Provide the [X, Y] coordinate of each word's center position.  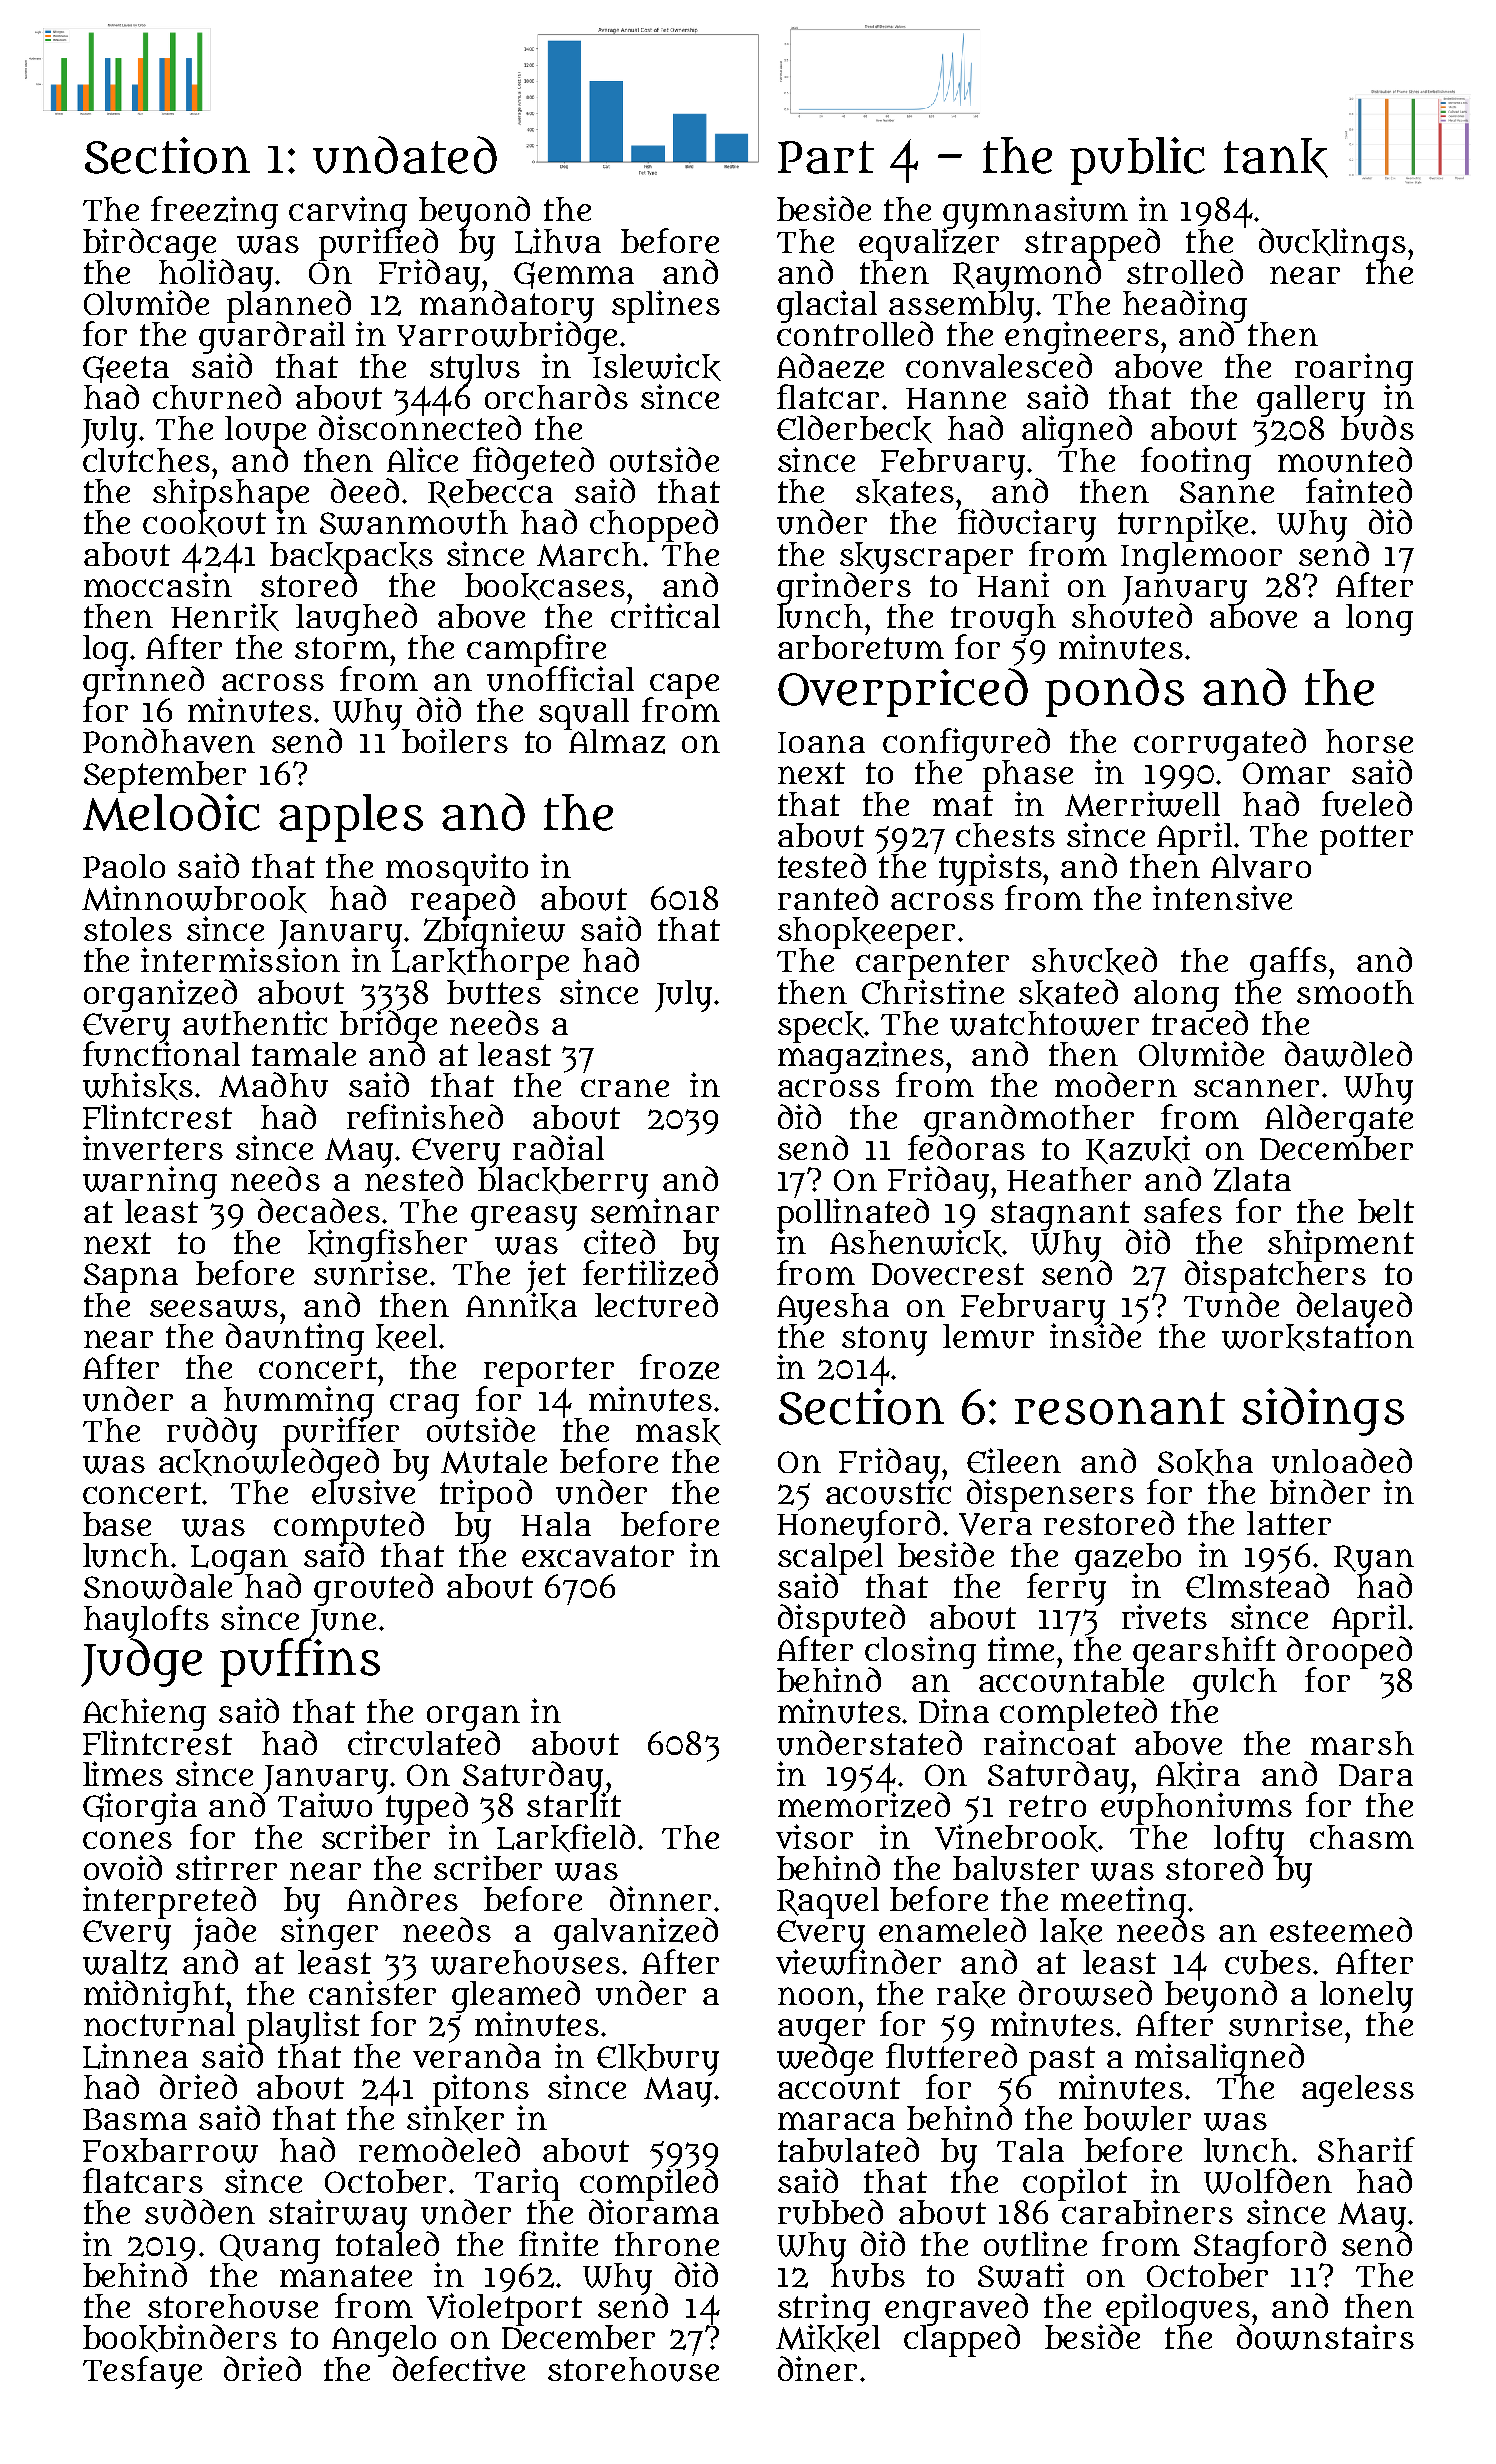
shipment [1341, 1245]
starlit [574, 1805]
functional [161, 1054]
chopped [654, 525]
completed [1078, 1714]
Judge [141, 1662]
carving [348, 212]
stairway [338, 2215]
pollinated [853, 1214]
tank [1276, 158]
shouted [1132, 616]
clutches [146, 460]
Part [826, 157]
